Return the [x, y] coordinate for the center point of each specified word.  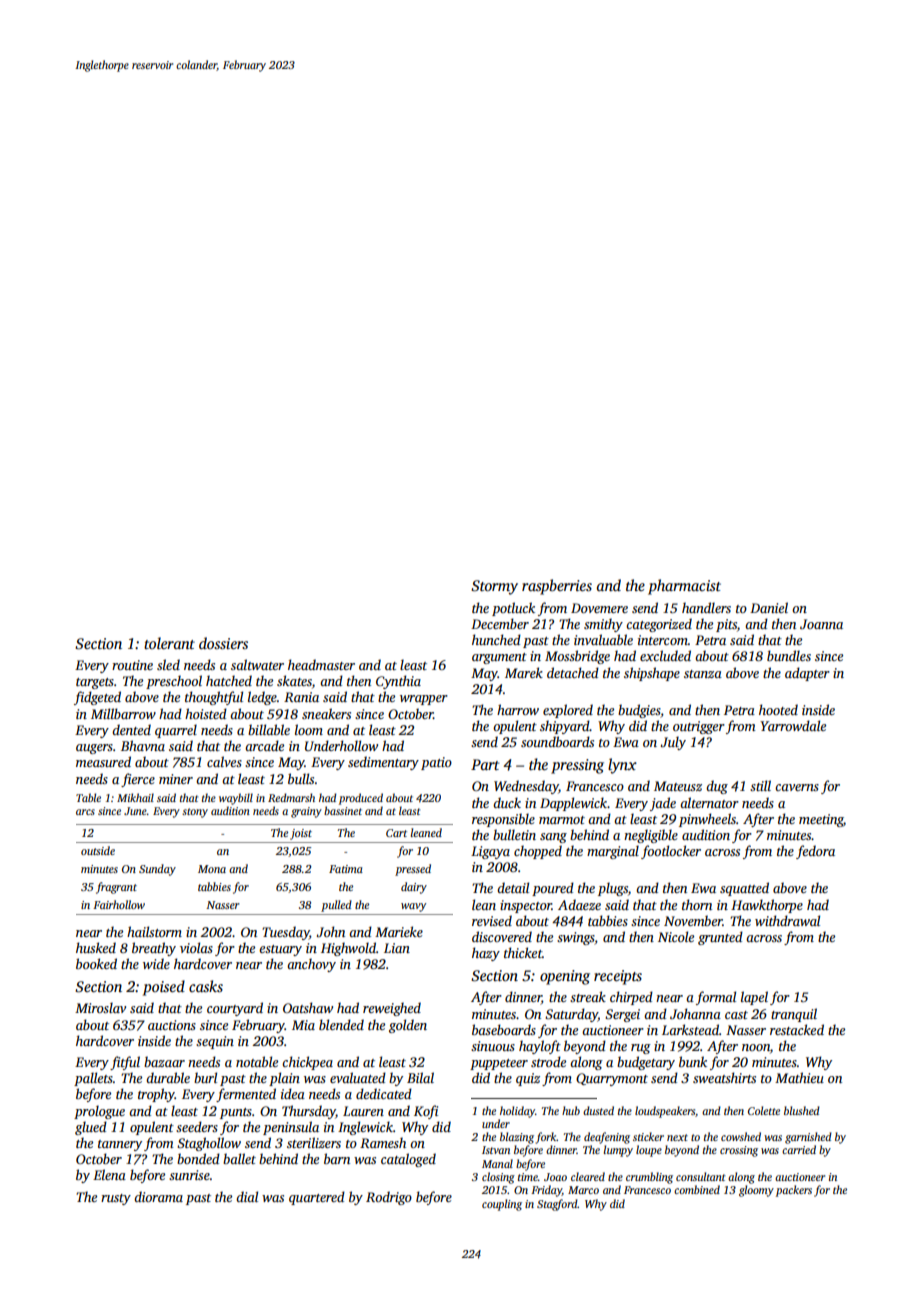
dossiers [223, 643]
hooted [778, 709]
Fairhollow [119, 904]
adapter [807, 674]
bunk [693, 1061]
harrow [518, 709]
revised [492, 920]
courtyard [235, 1009]
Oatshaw [308, 1007]
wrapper [424, 700]
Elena [109, 1174]
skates [294, 680]
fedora [815, 852]
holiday [517, 1112]
